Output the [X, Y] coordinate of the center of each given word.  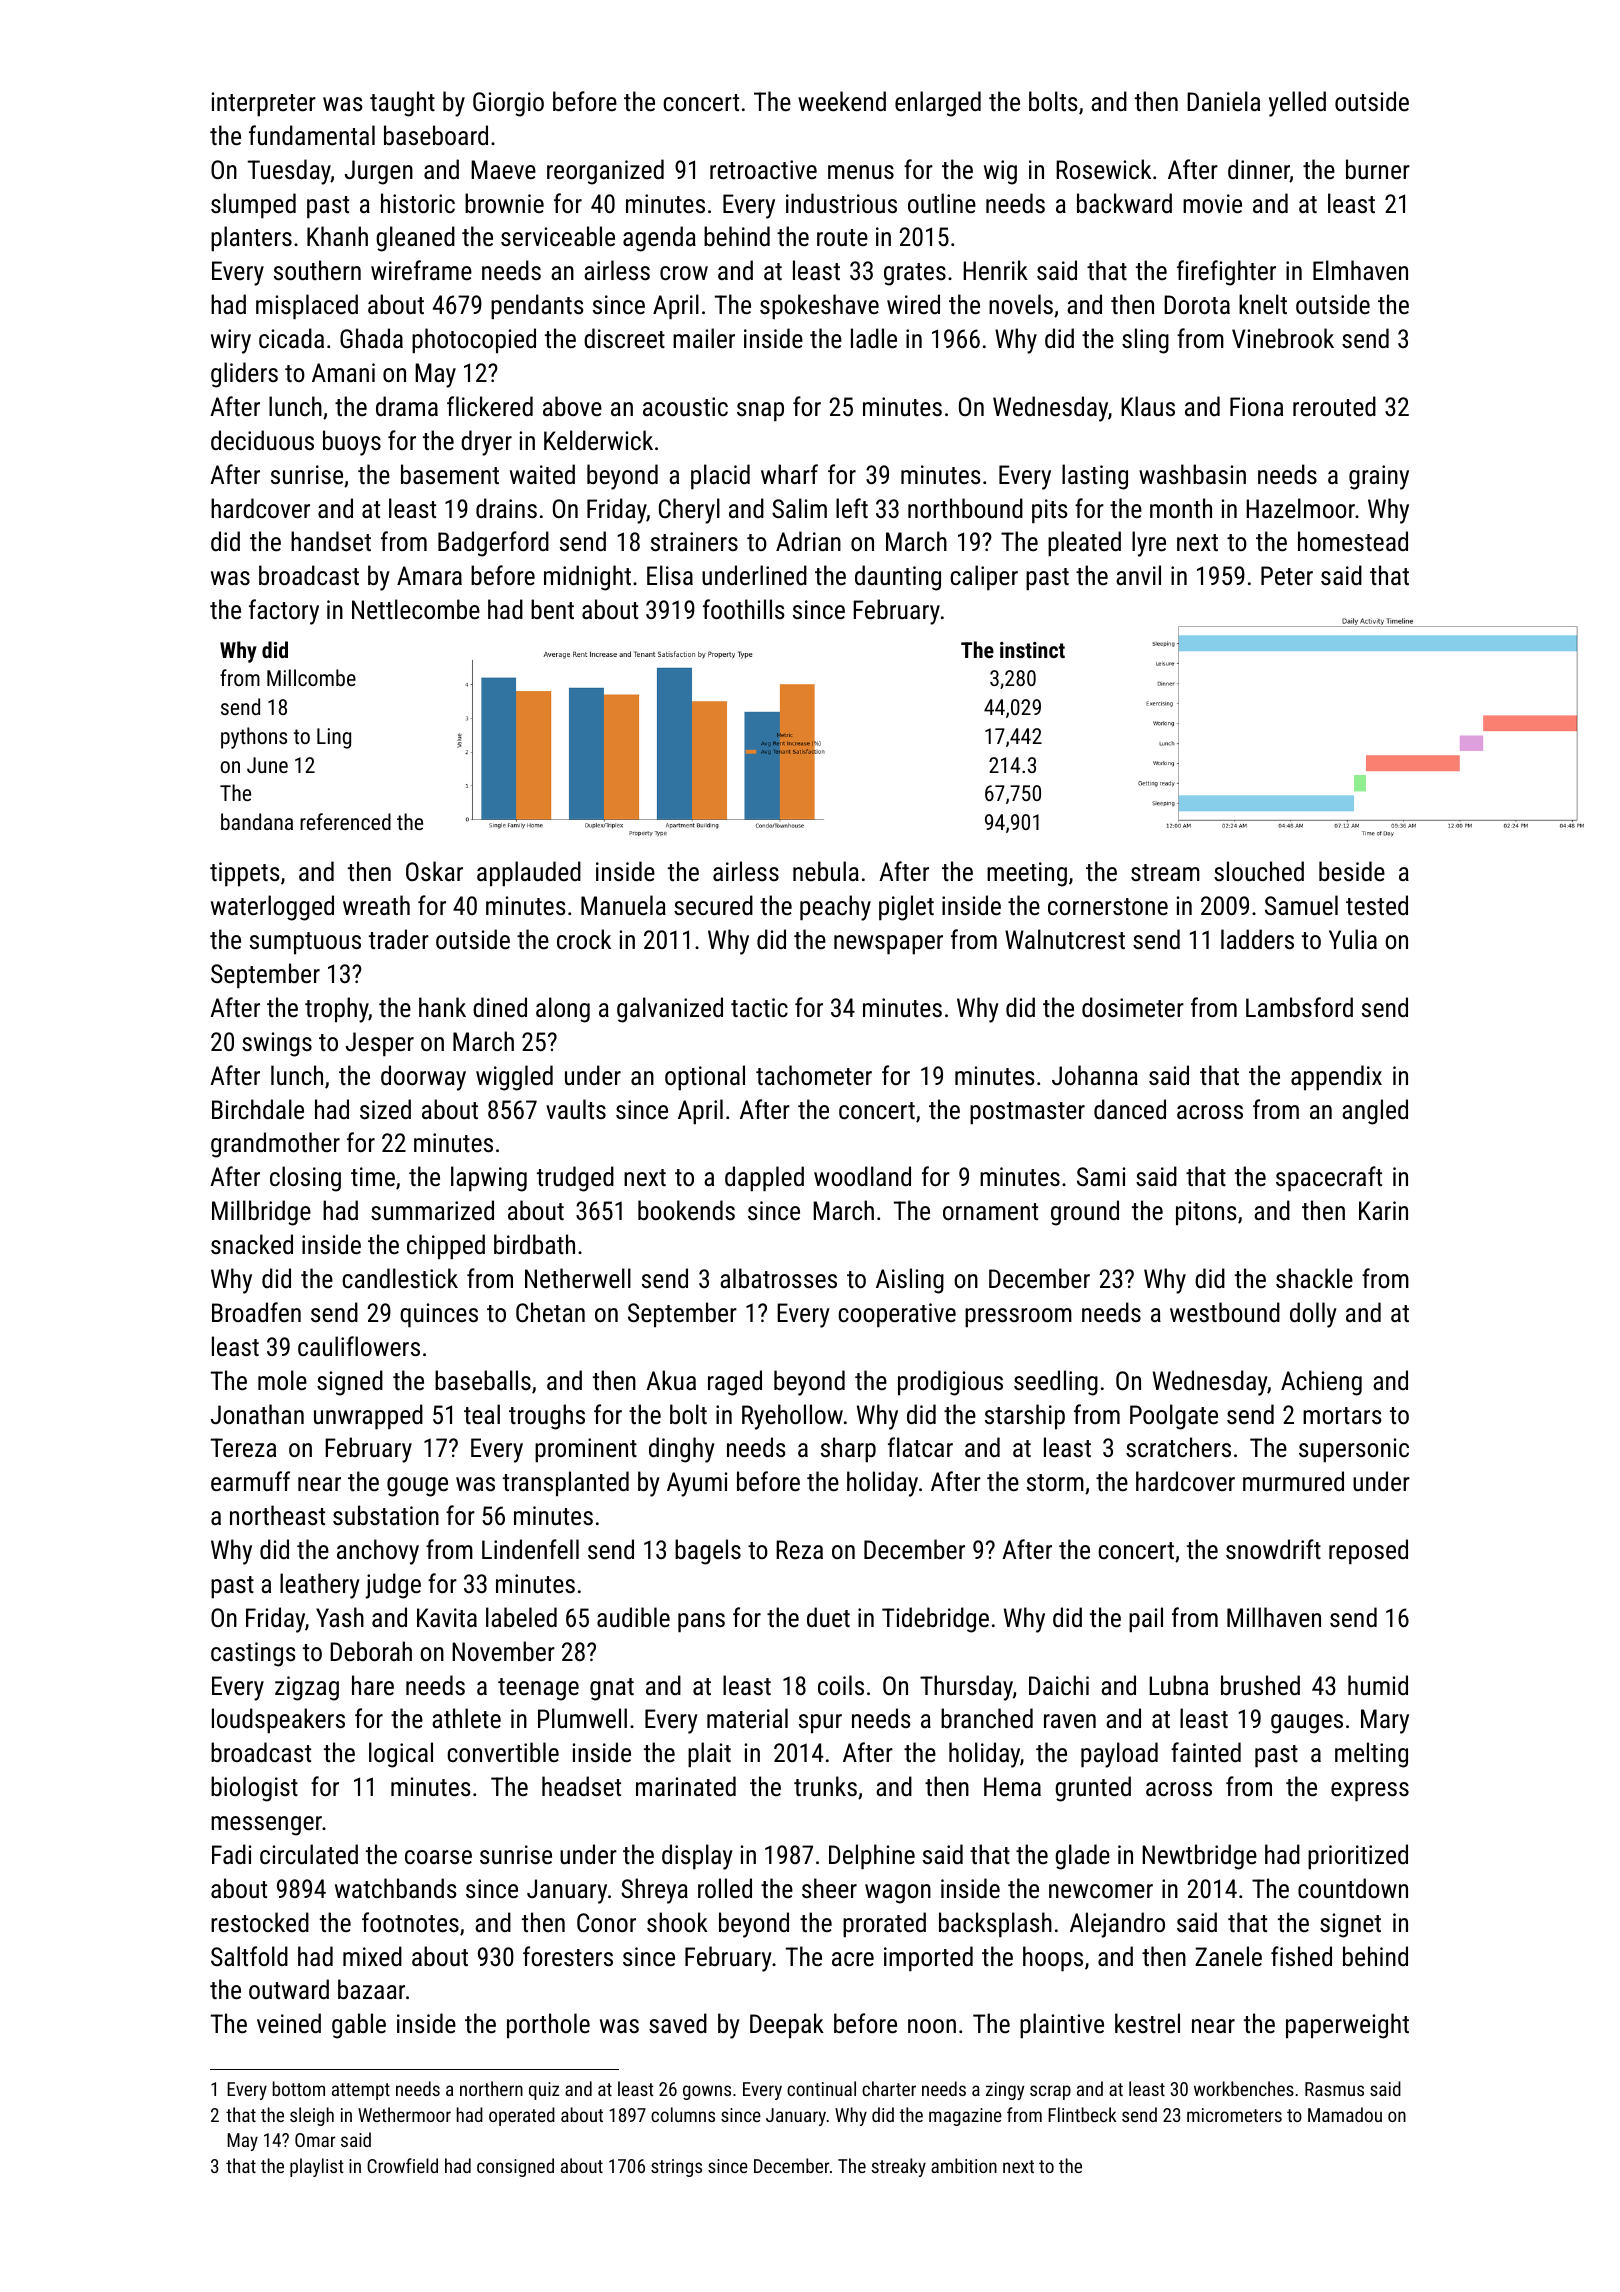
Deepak [787, 2026]
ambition [964, 2165]
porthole [548, 2026]
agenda [659, 239]
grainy [1379, 477]
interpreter [264, 104]
